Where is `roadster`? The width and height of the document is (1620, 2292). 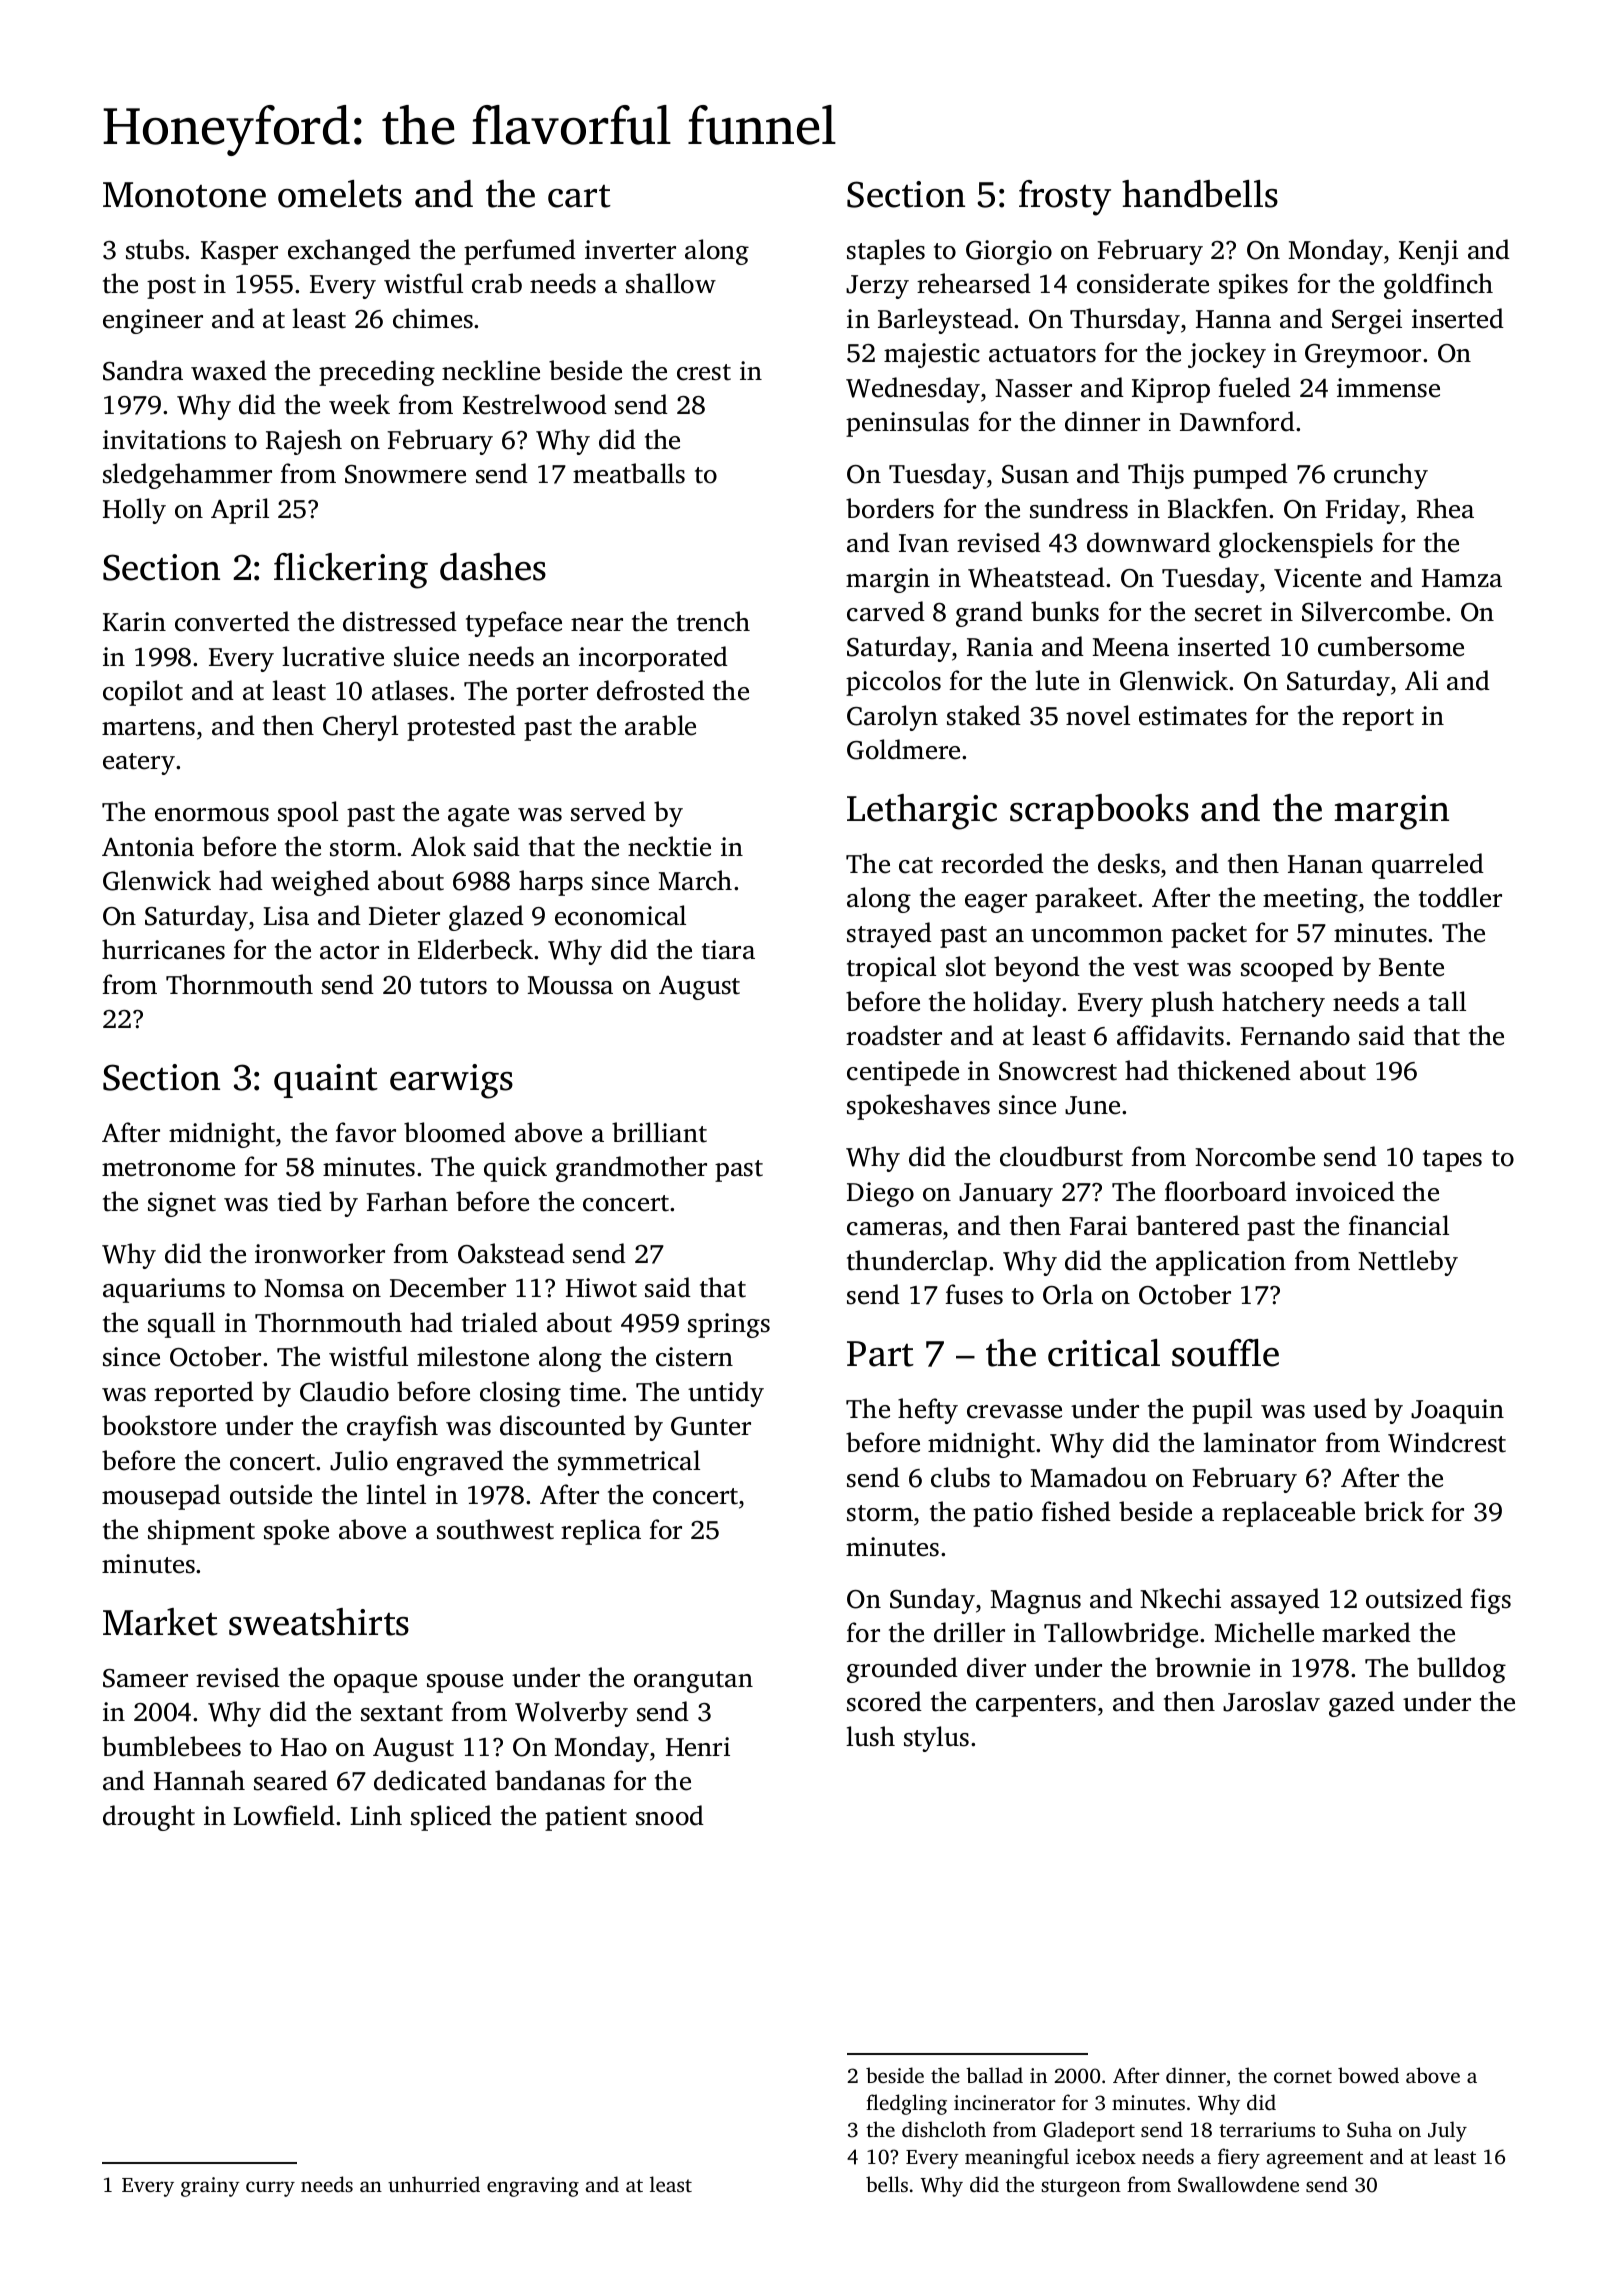 roadster is located at coordinates (894, 1035).
